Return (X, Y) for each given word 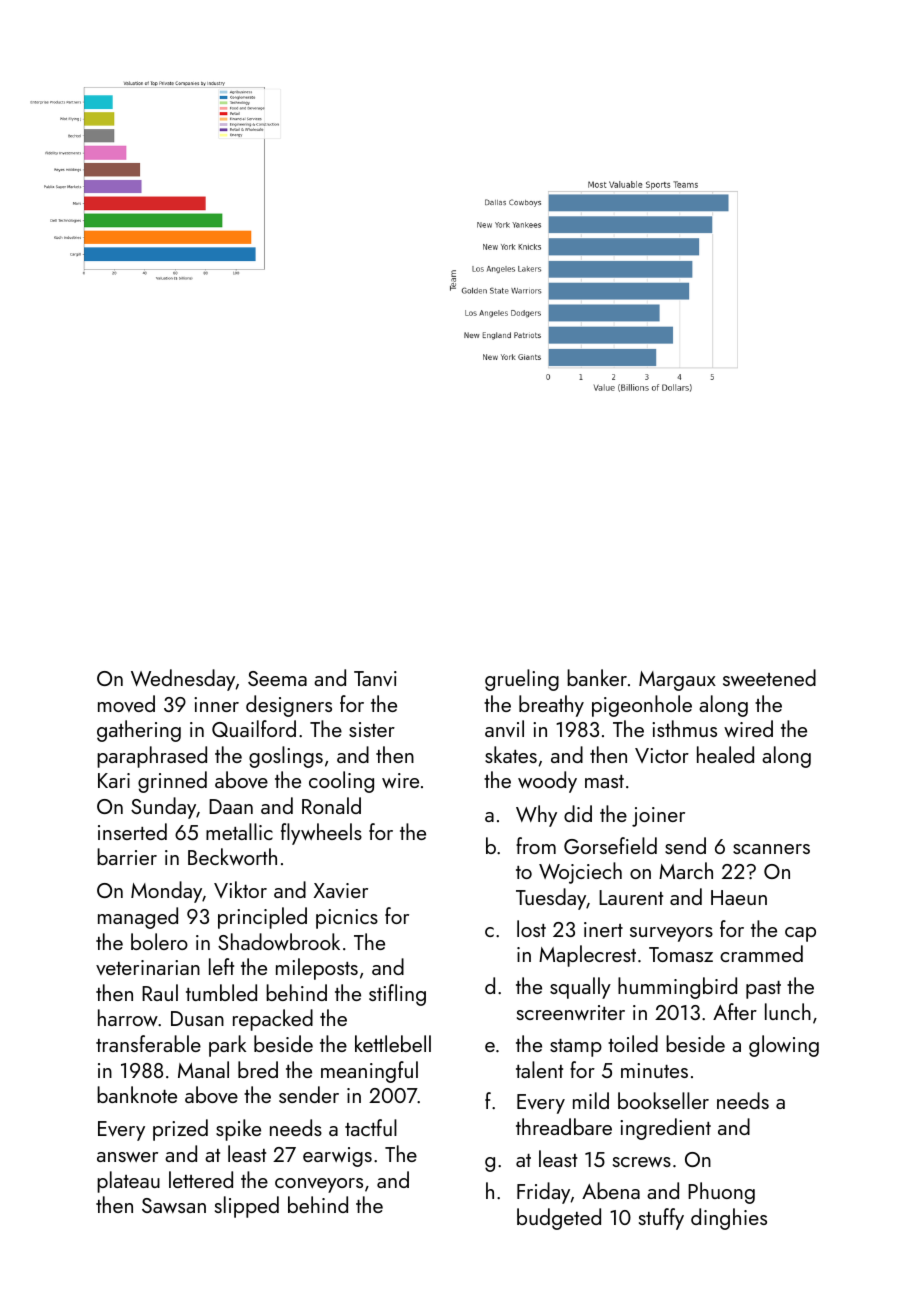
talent (539, 1069)
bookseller (663, 1100)
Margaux (677, 681)
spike (238, 1130)
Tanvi (375, 679)
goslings (286, 757)
